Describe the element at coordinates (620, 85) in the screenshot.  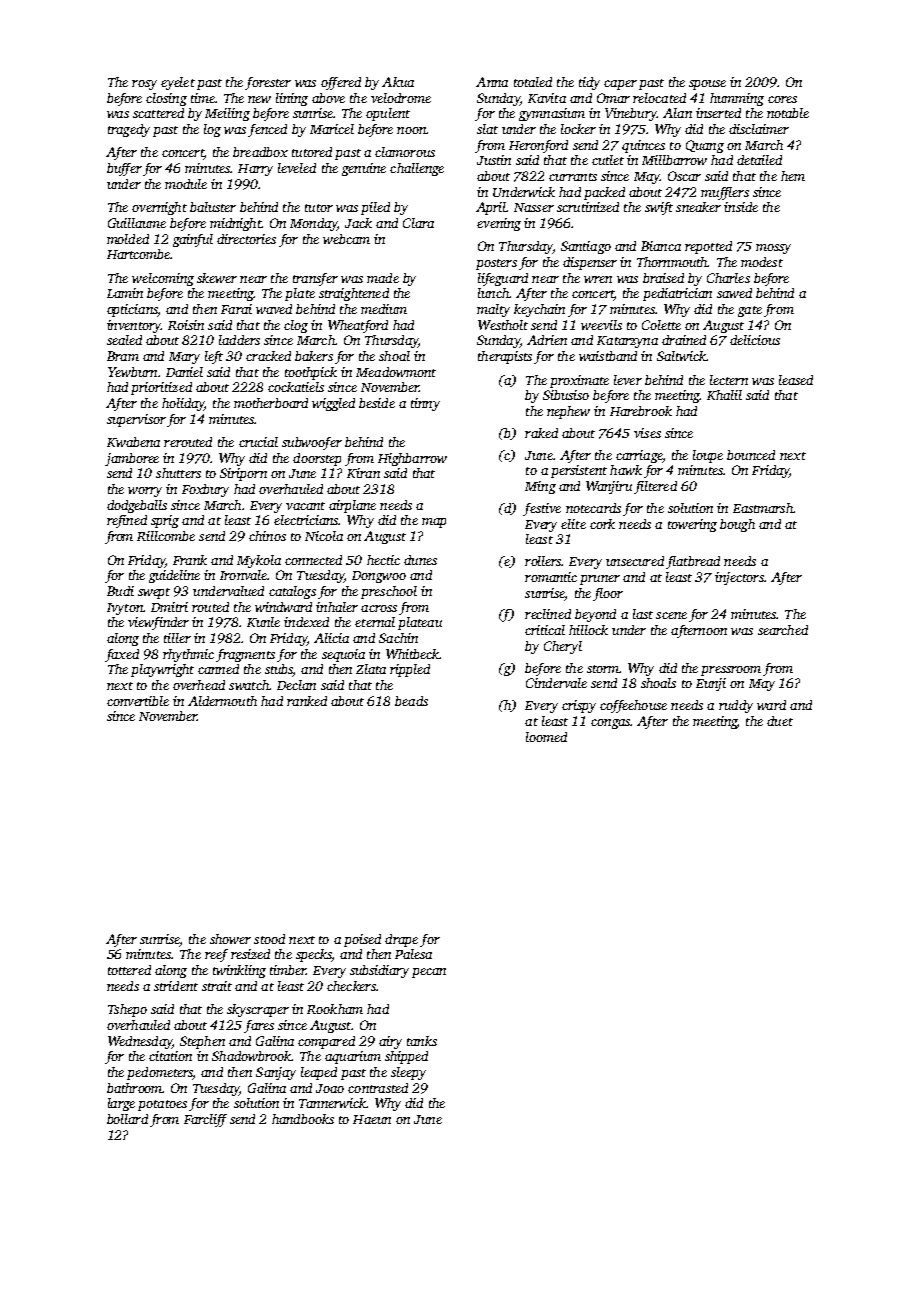
I see `caper` at that location.
